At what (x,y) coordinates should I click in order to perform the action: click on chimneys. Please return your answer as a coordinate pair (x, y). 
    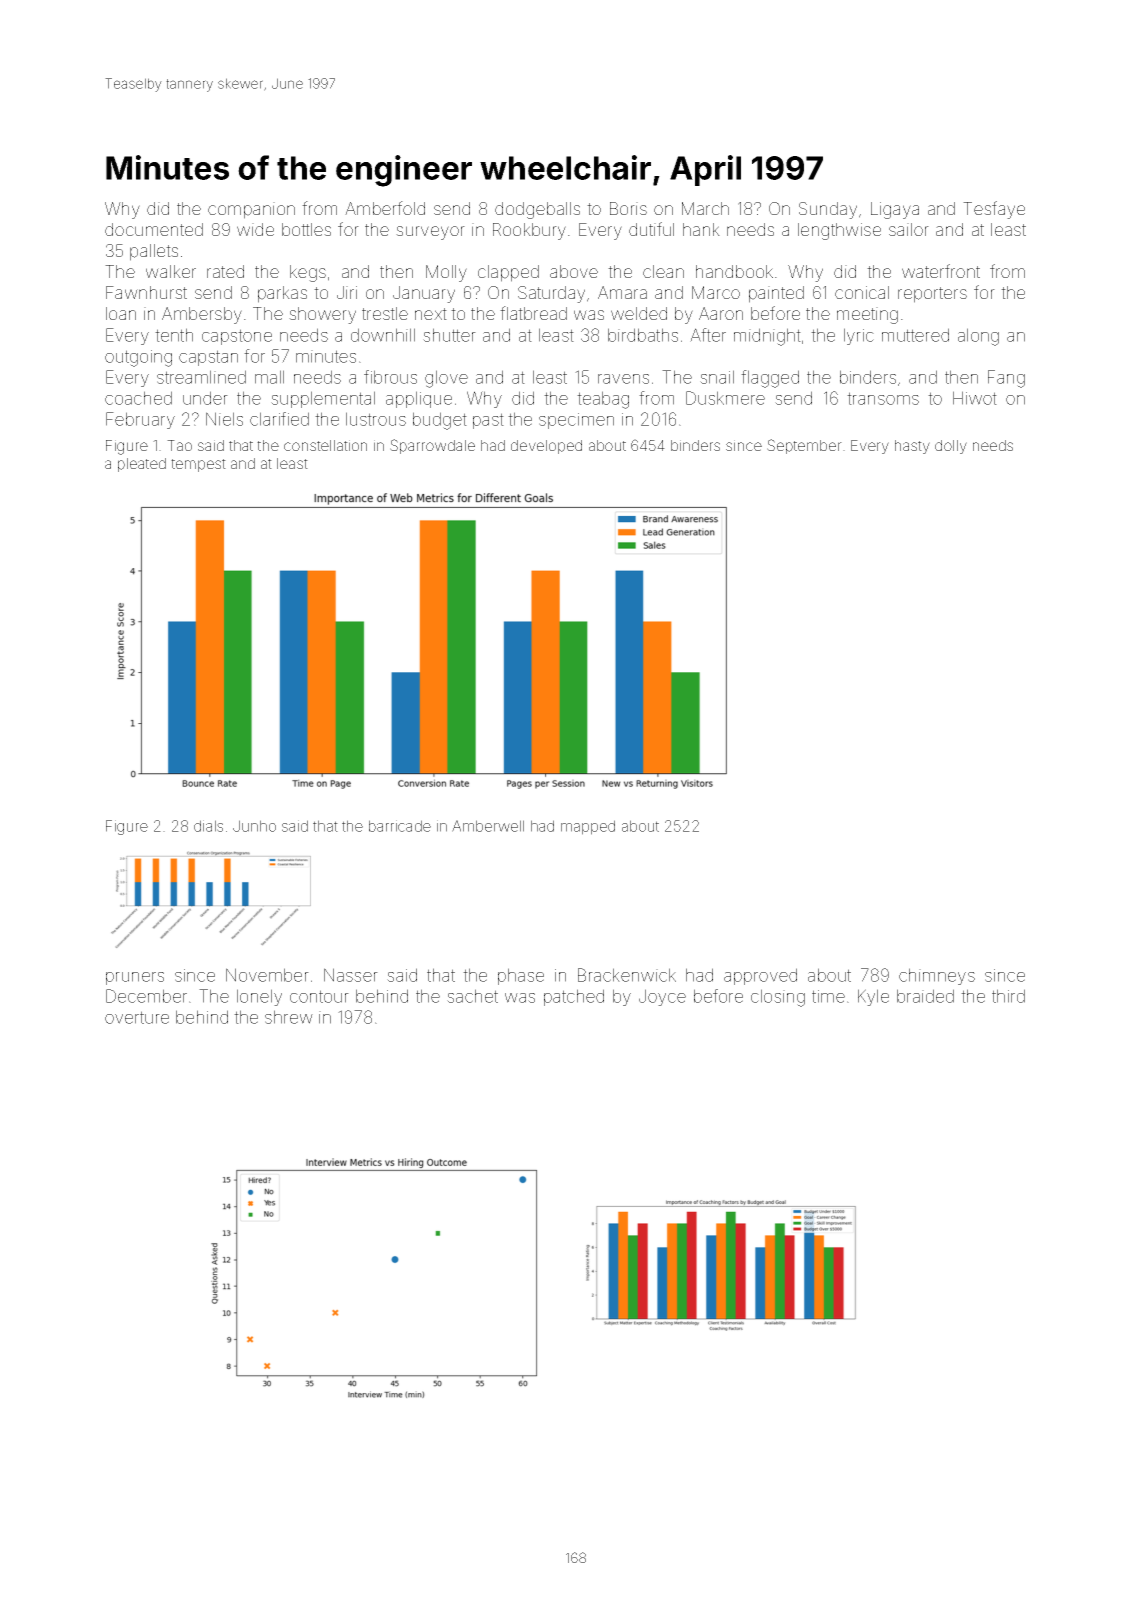
    Looking at the image, I should click on (937, 976).
